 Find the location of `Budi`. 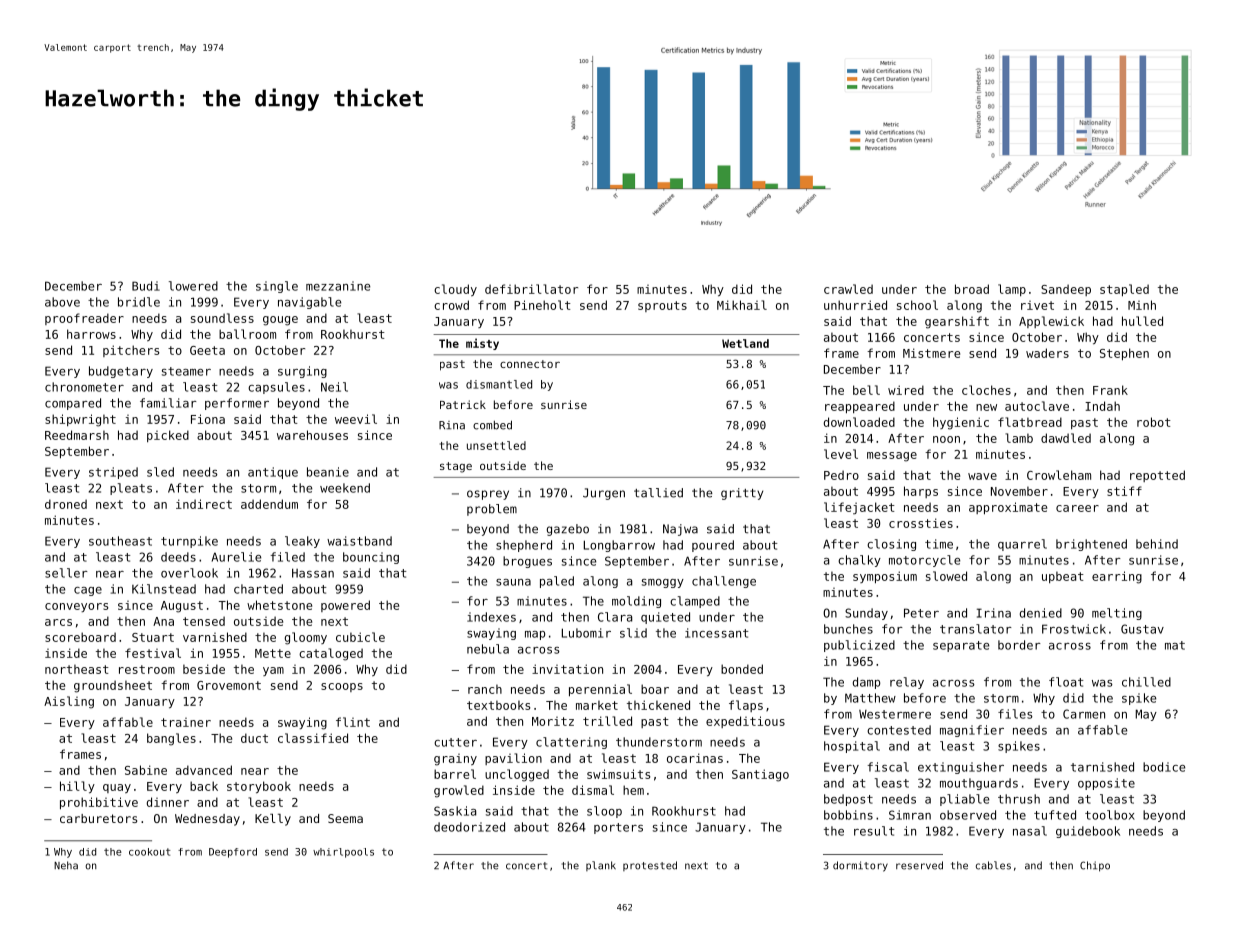

Budi is located at coordinates (146, 286).
